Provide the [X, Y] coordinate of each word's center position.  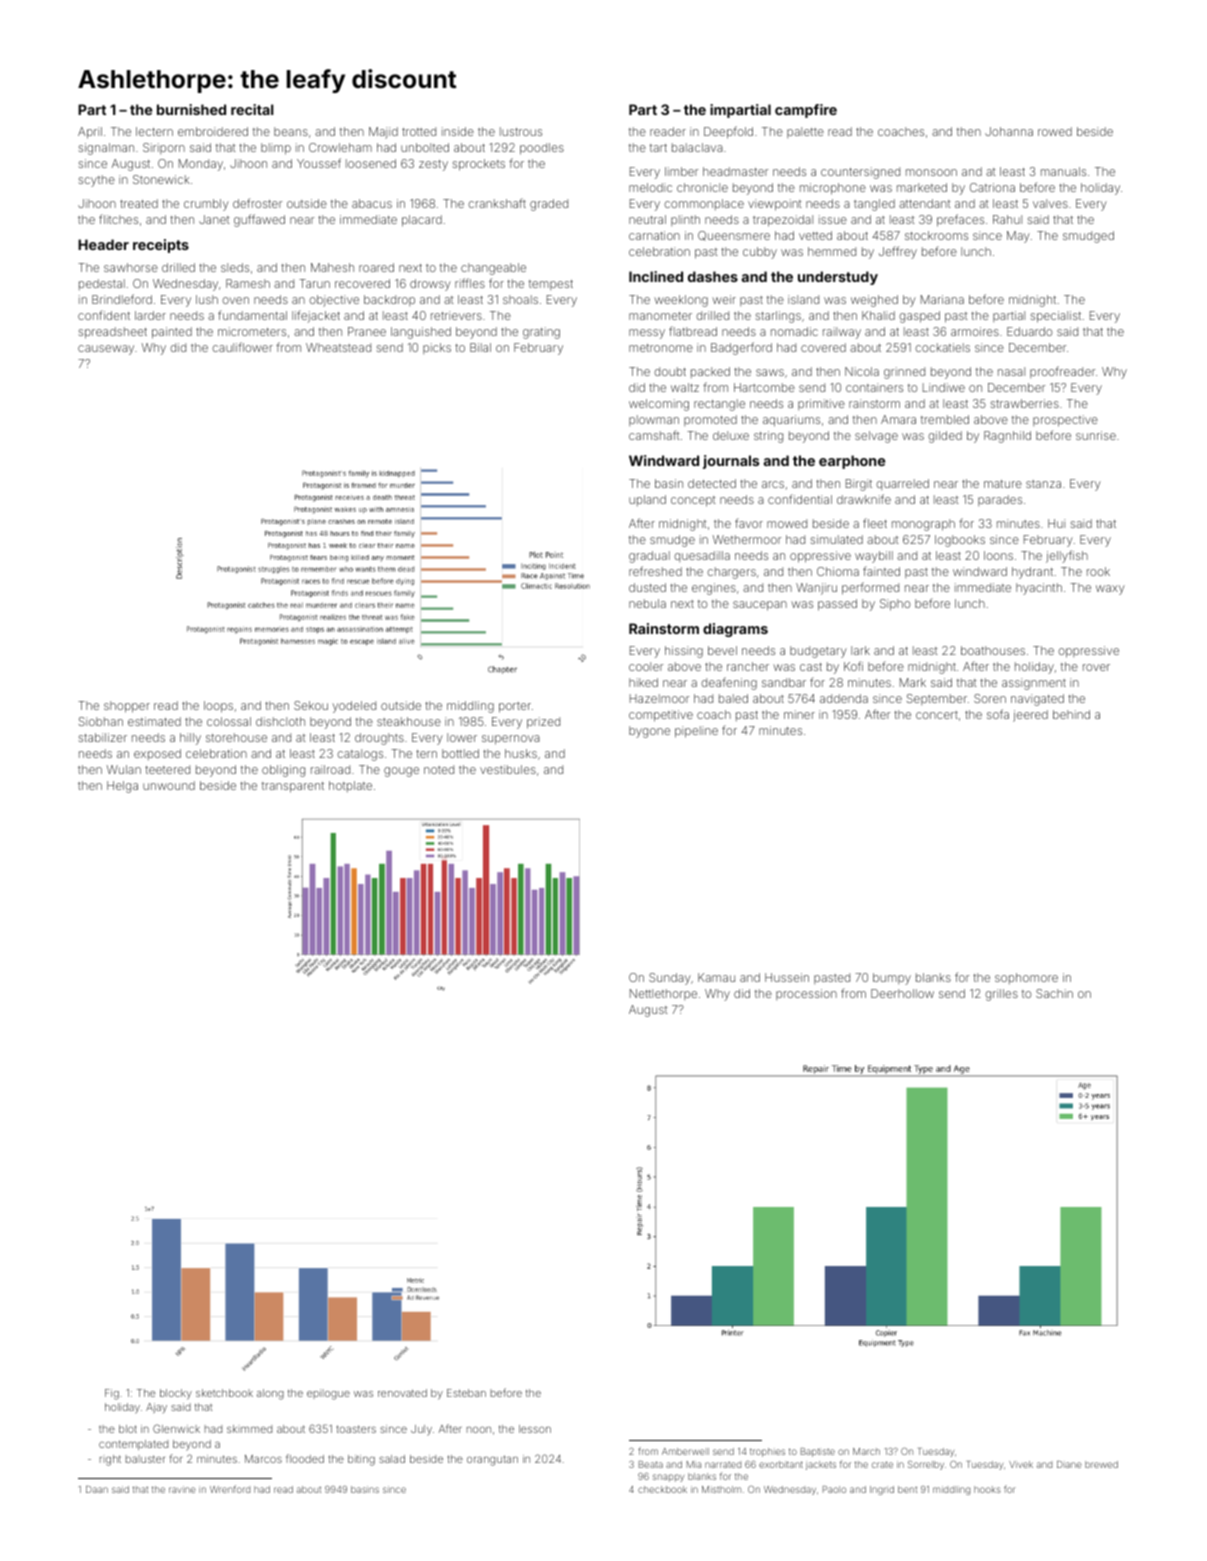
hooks [987, 1489]
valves [1050, 203]
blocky [176, 1394]
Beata [651, 1464]
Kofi [853, 666]
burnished [191, 109]
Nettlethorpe [663, 994]
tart [658, 148]
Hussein [787, 977]
